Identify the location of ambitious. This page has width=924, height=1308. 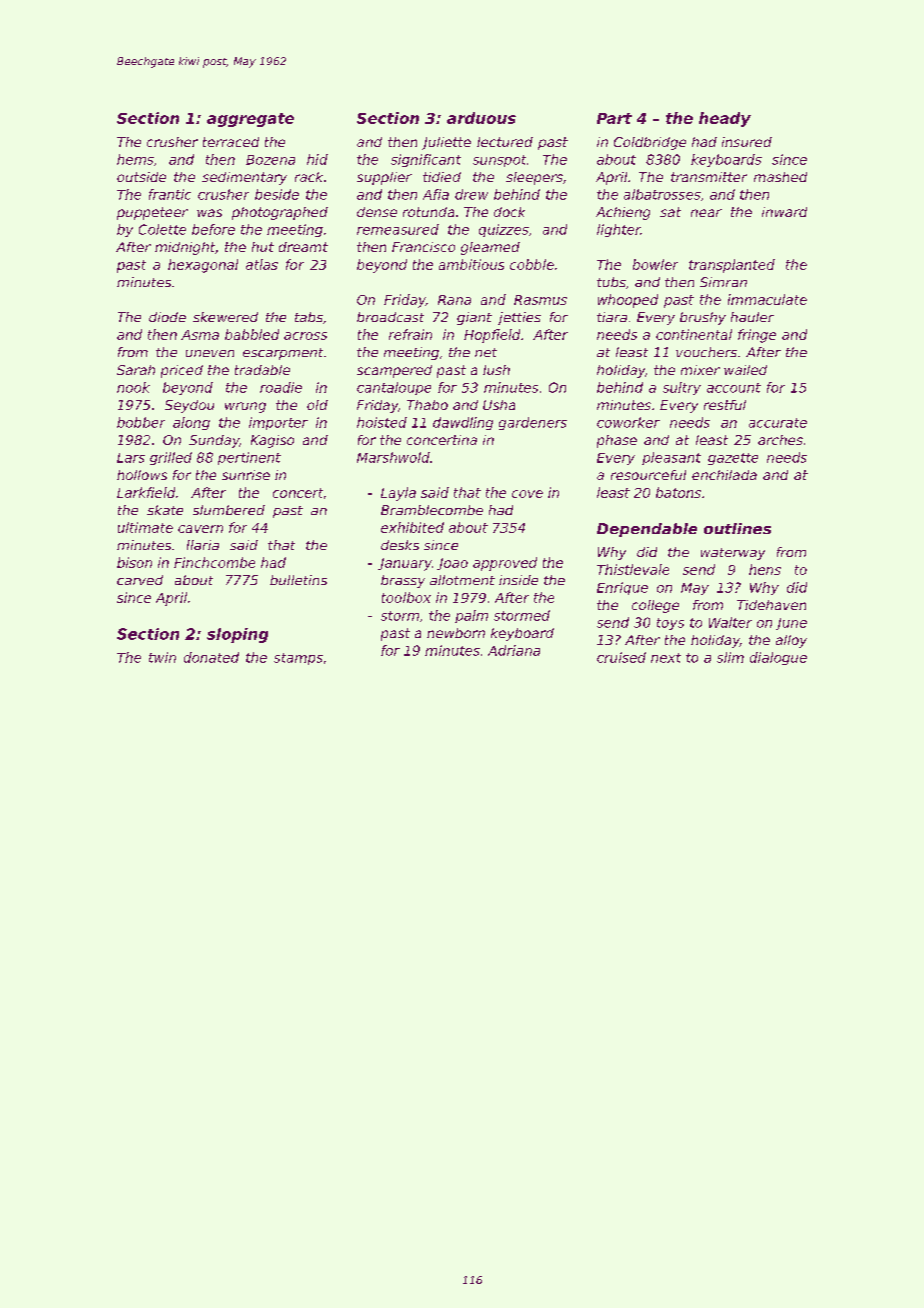
(471, 264).
